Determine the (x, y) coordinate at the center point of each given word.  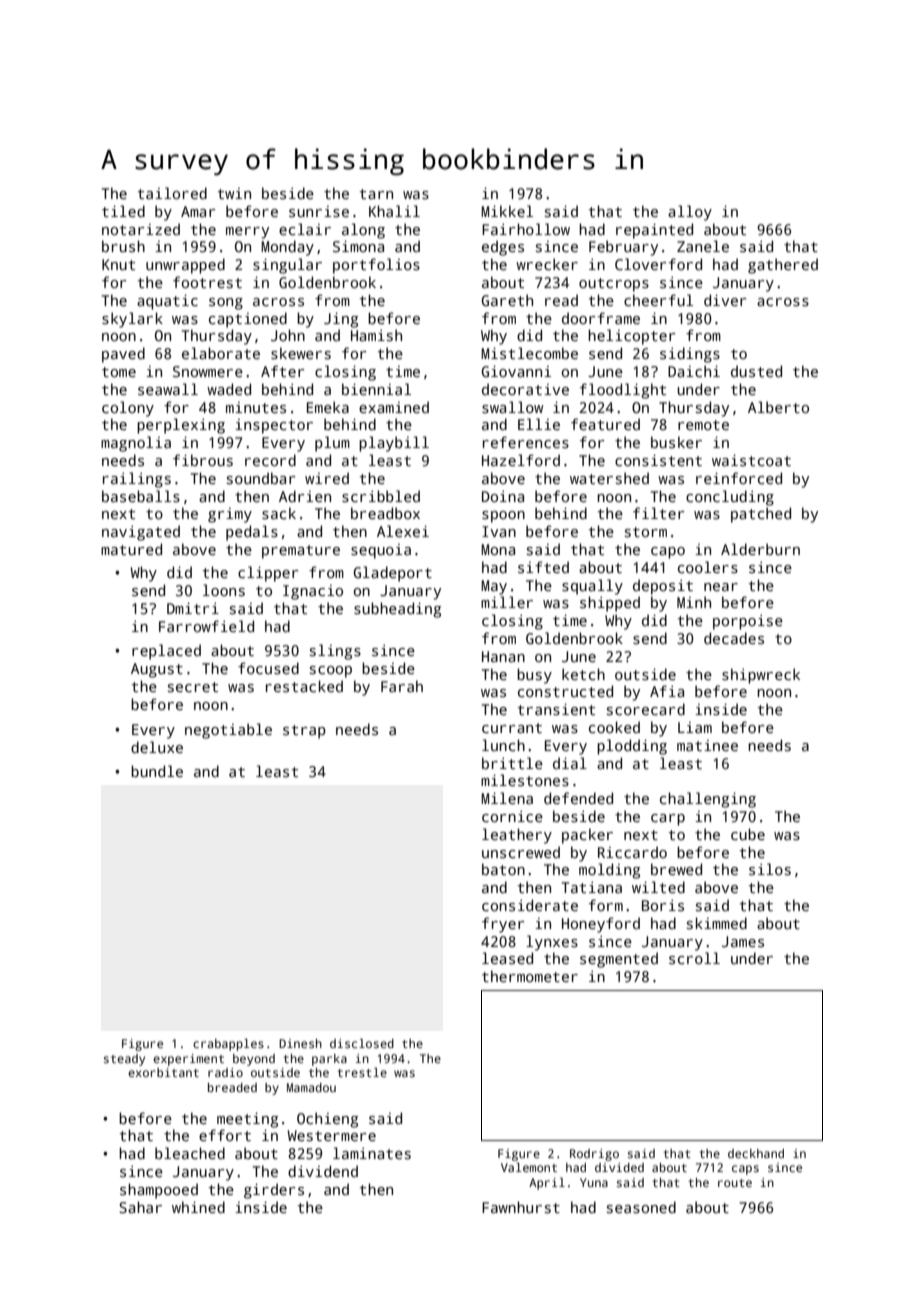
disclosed (362, 1043)
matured (131, 549)
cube (748, 834)
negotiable (228, 731)
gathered (783, 266)
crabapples (228, 1045)
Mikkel (507, 211)
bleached (190, 1153)
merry (247, 233)
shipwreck (761, 676)
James (743, 941)
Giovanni (516, 371)
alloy (690, 213)
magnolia (136, 444)
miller (507, 602)
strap (304, 732)
